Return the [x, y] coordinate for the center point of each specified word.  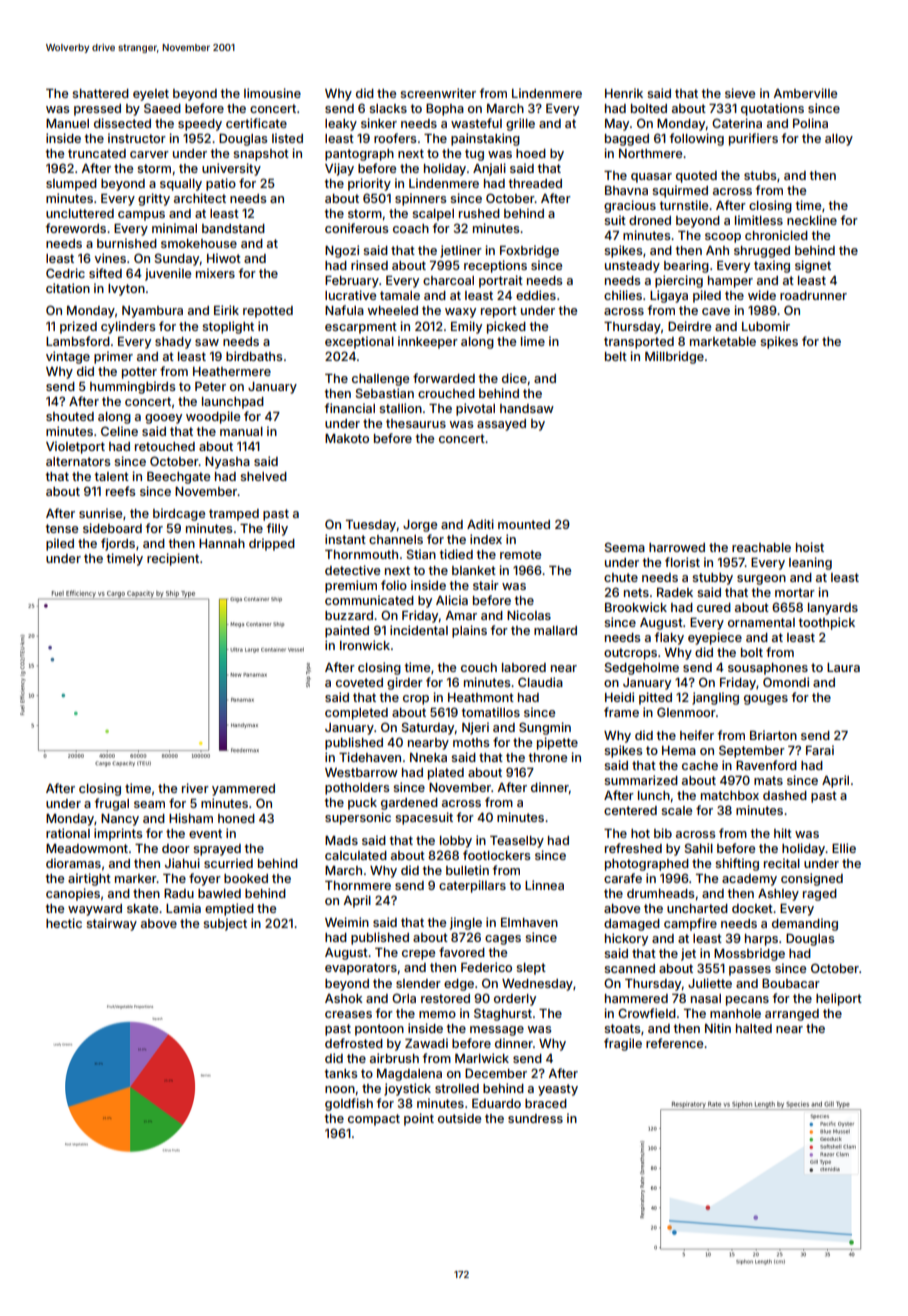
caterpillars [472, 886]
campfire [690, 924]
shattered [100, 93]
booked [246, 878]
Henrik [624, 93]
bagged [627, 140]
